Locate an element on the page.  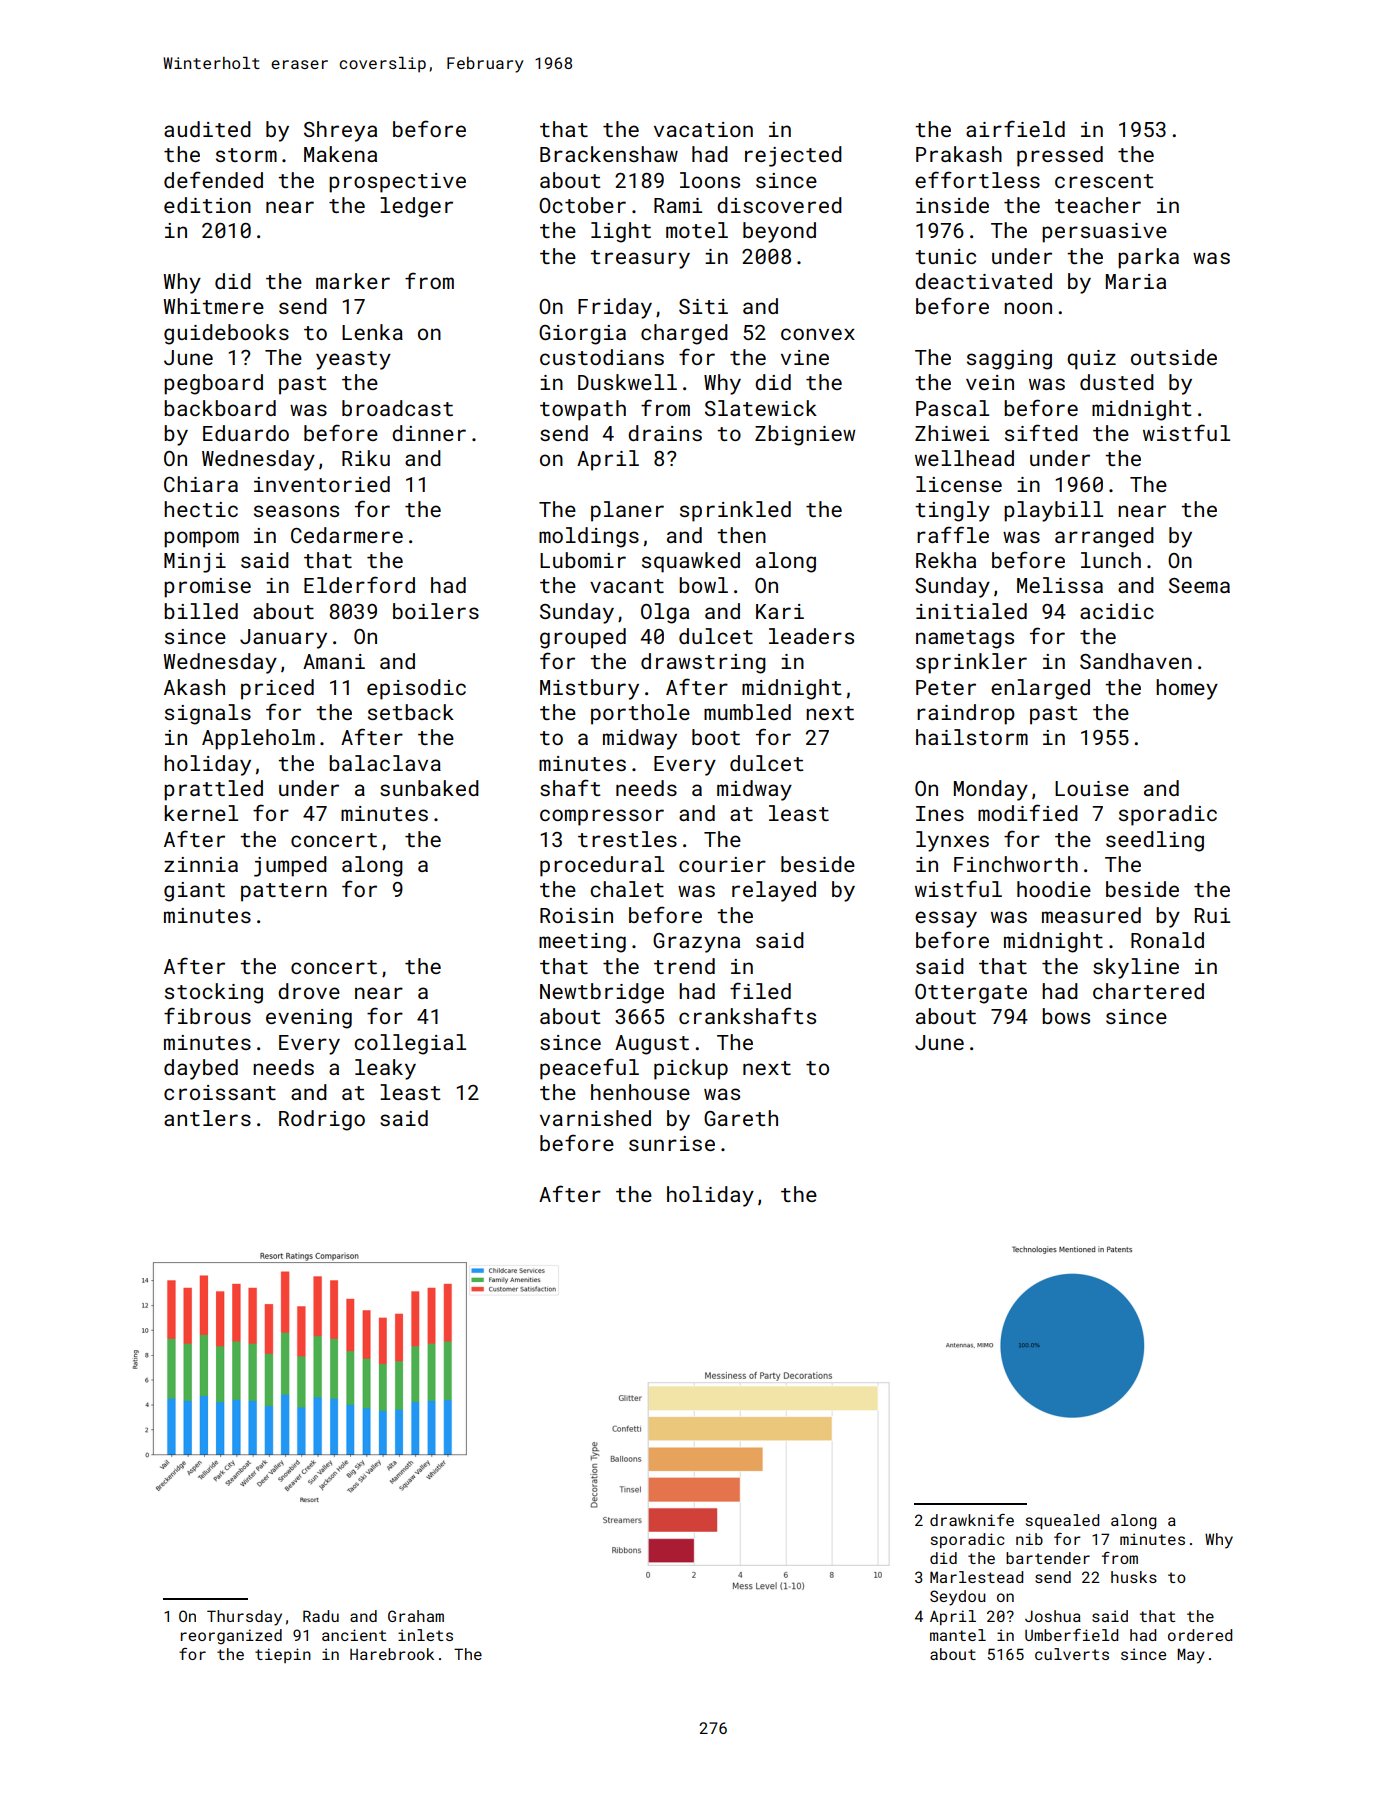
giant is located at coordinates (194, 892).
